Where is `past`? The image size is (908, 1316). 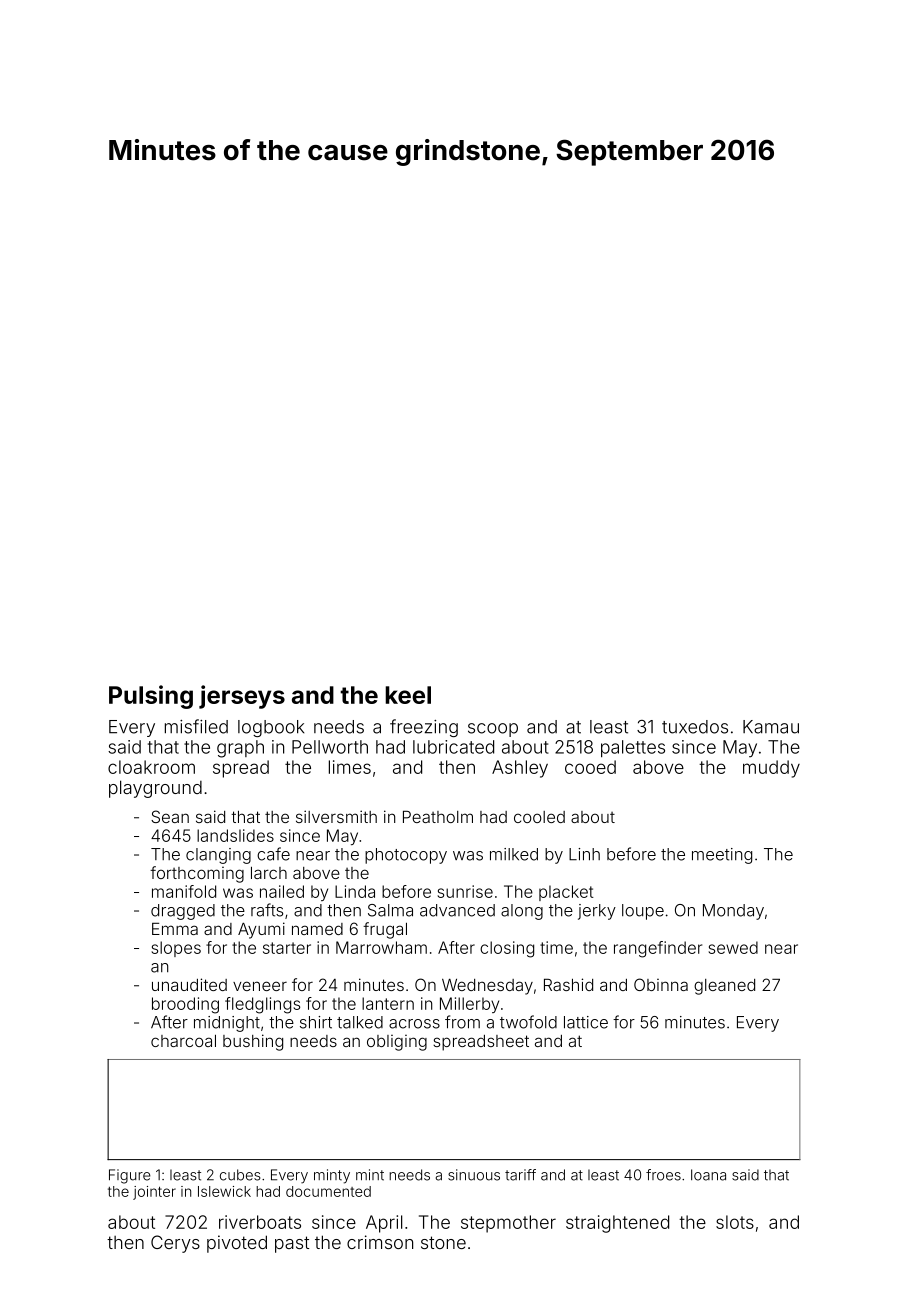 past is located at coordinates (292, 1244).
